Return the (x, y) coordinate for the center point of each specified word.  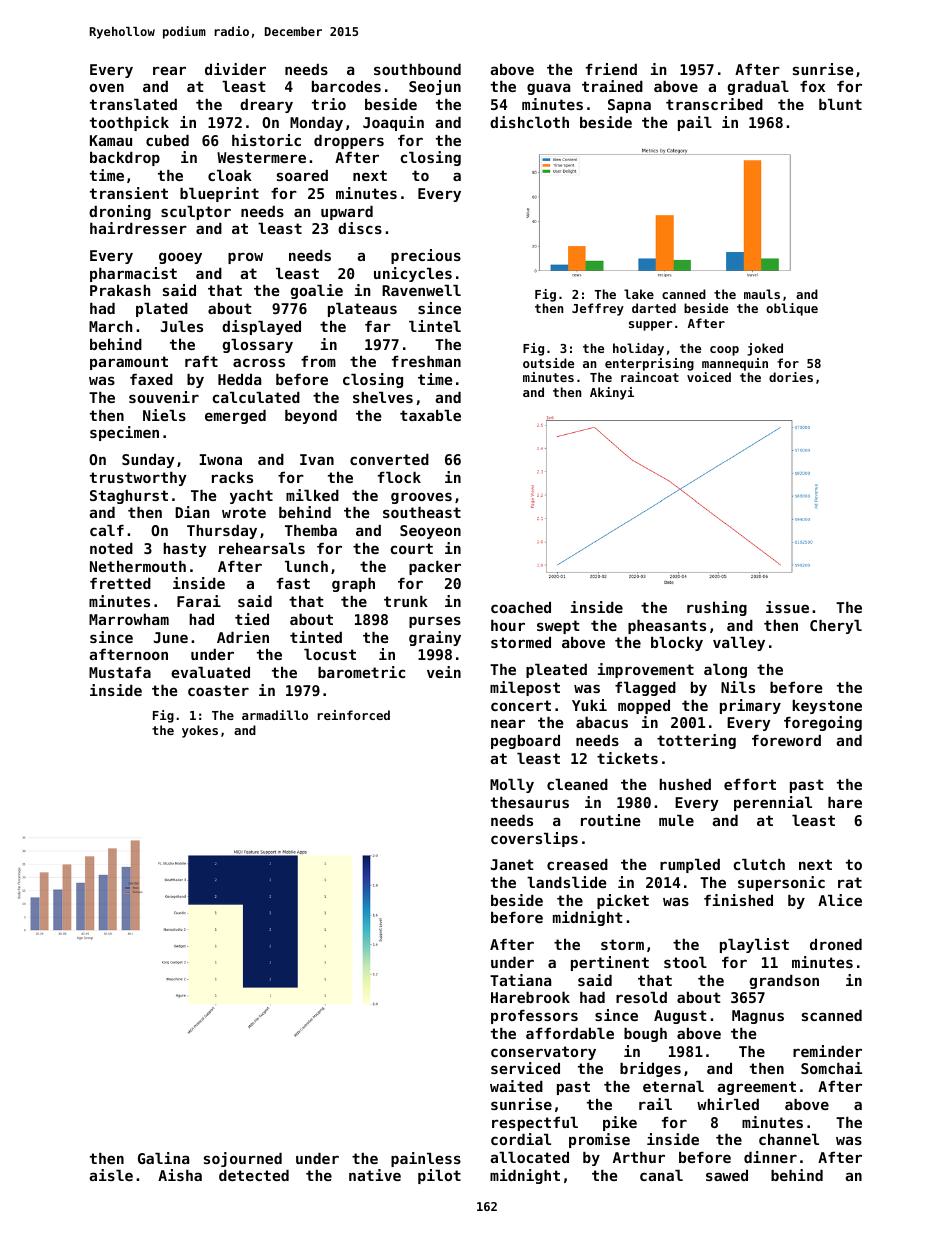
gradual (758, 88)
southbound (417, 69)
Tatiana (520, 980)
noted (111, 548)
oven (106, 87)
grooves (421, 498)
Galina (163, 1158)
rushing (717, 608)
